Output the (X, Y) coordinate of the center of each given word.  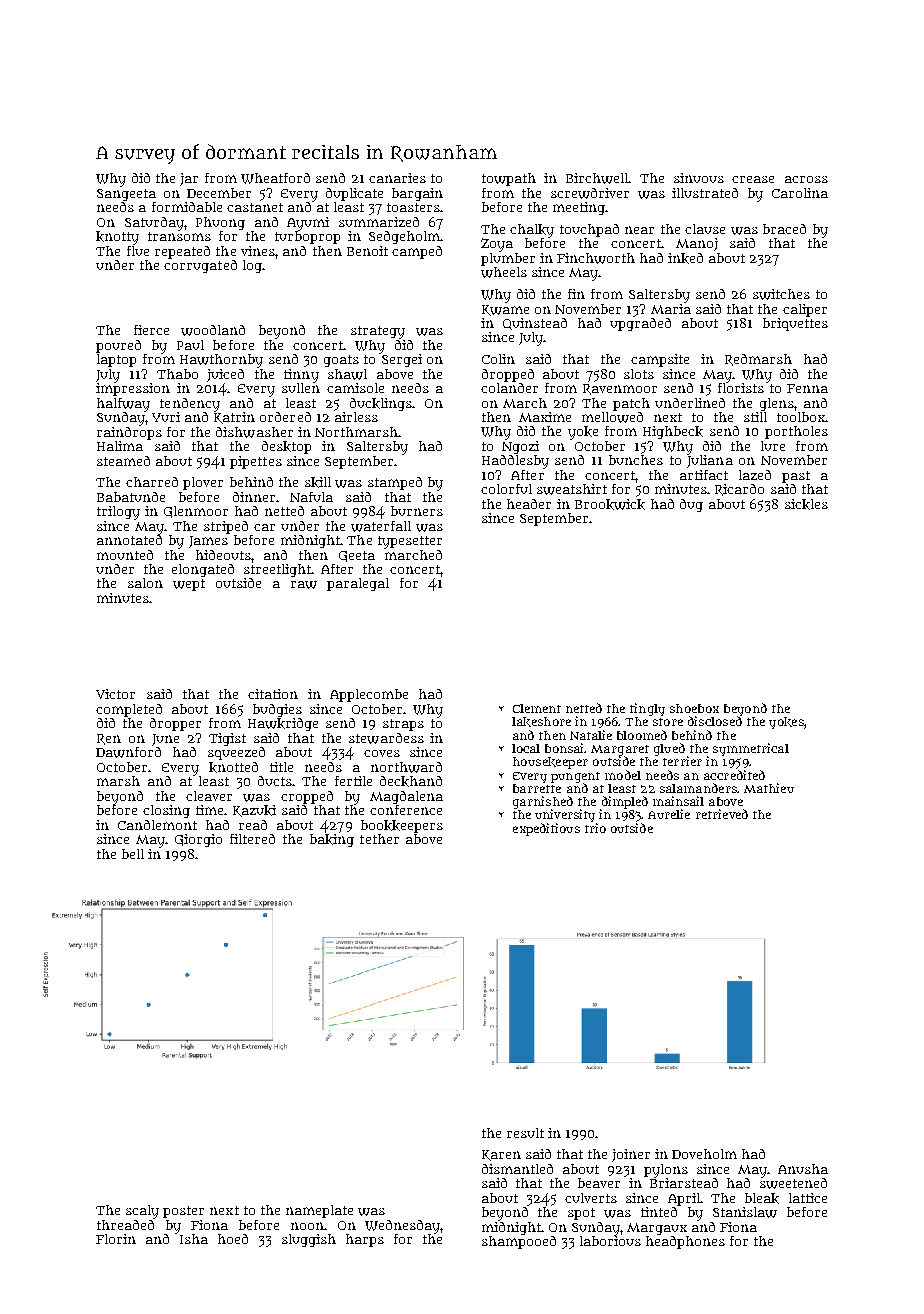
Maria (671, 309)
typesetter (410, 542)
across (806, 179)
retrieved (722, 814)
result (525, 1133)
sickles (806, 504)
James (208, 542)
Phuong (220, 223)
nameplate (319, 1211)
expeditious (546, 829)
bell (133, 854)
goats (341, 361)
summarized (379, 222)
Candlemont (157, 825)
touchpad (589, 230)
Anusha (803, 1169)
